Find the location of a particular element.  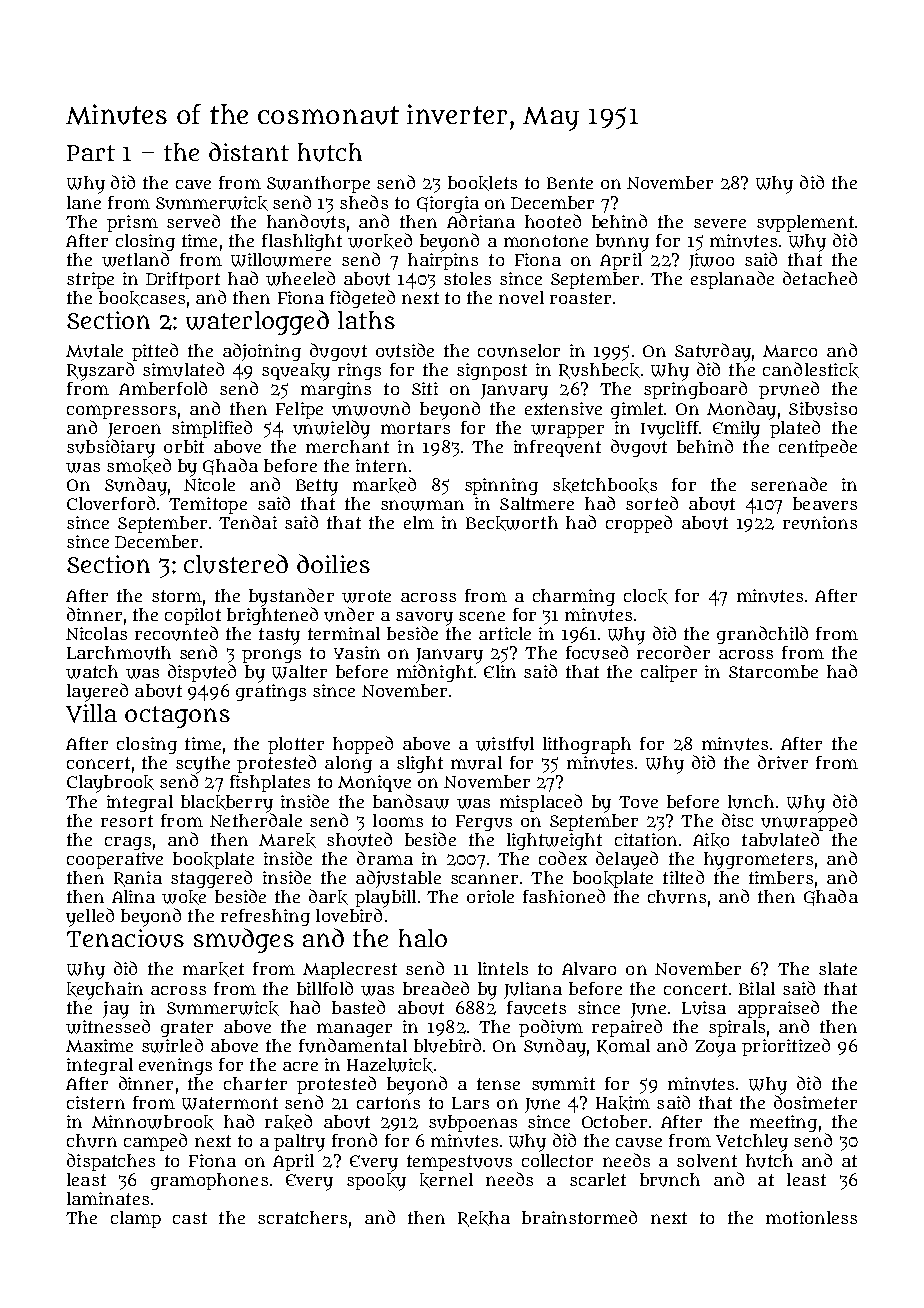

yelled is located at coordinates (90, 917).
